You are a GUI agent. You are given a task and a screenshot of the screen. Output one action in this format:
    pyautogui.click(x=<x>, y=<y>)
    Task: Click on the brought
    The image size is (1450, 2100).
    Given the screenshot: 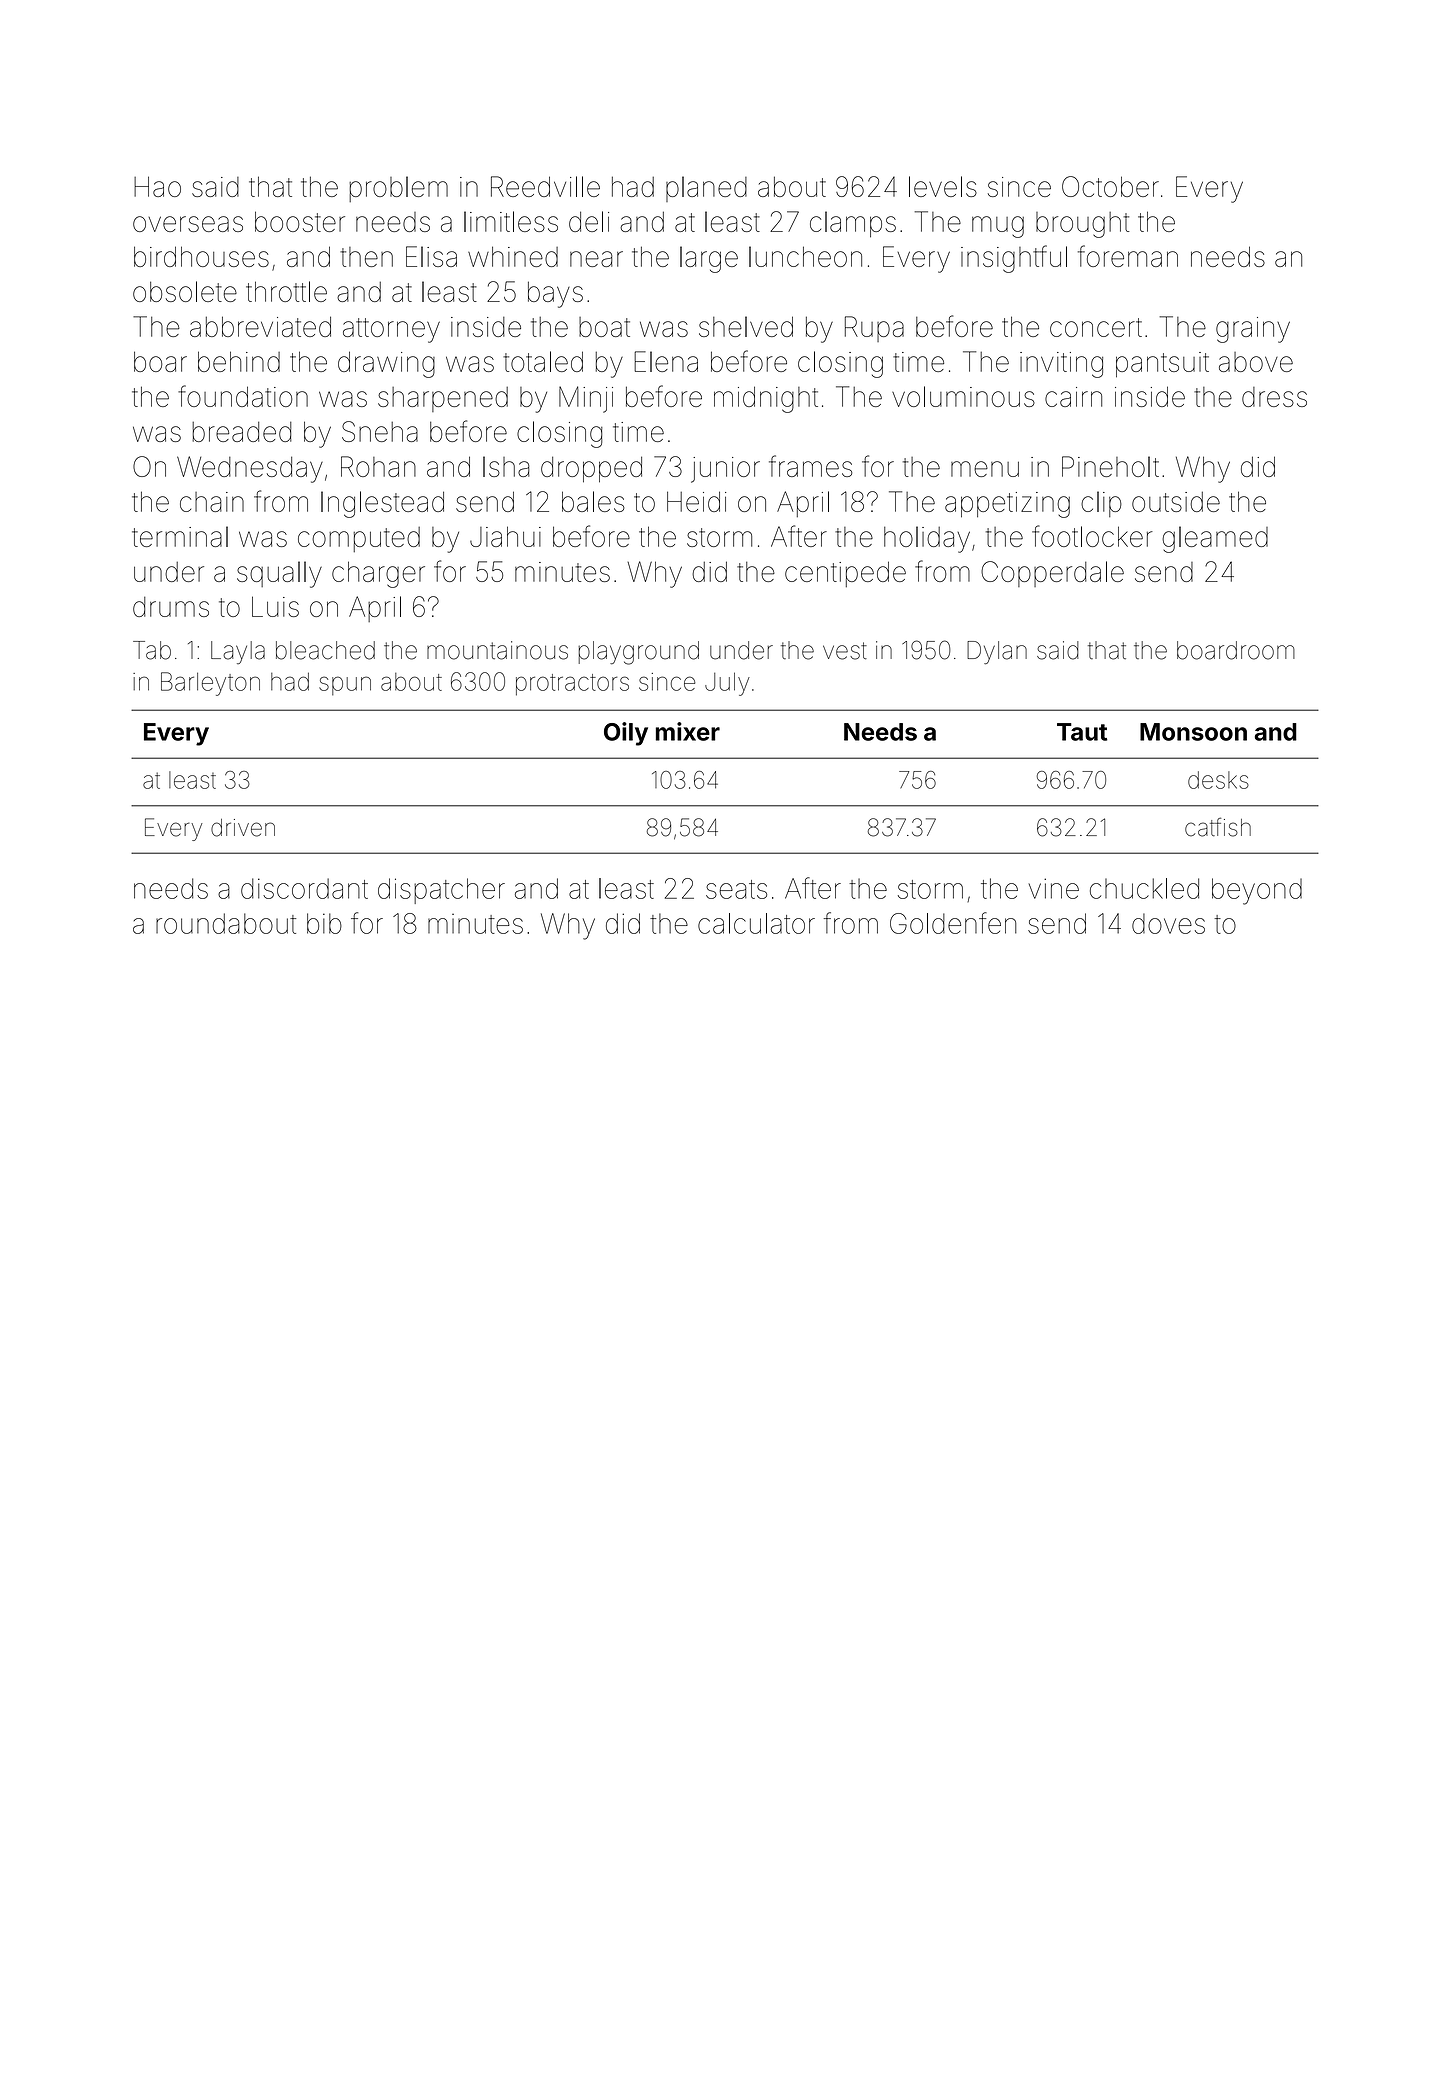 What is the action you would take?
    pyautogui.click(x=1082, y=225)
